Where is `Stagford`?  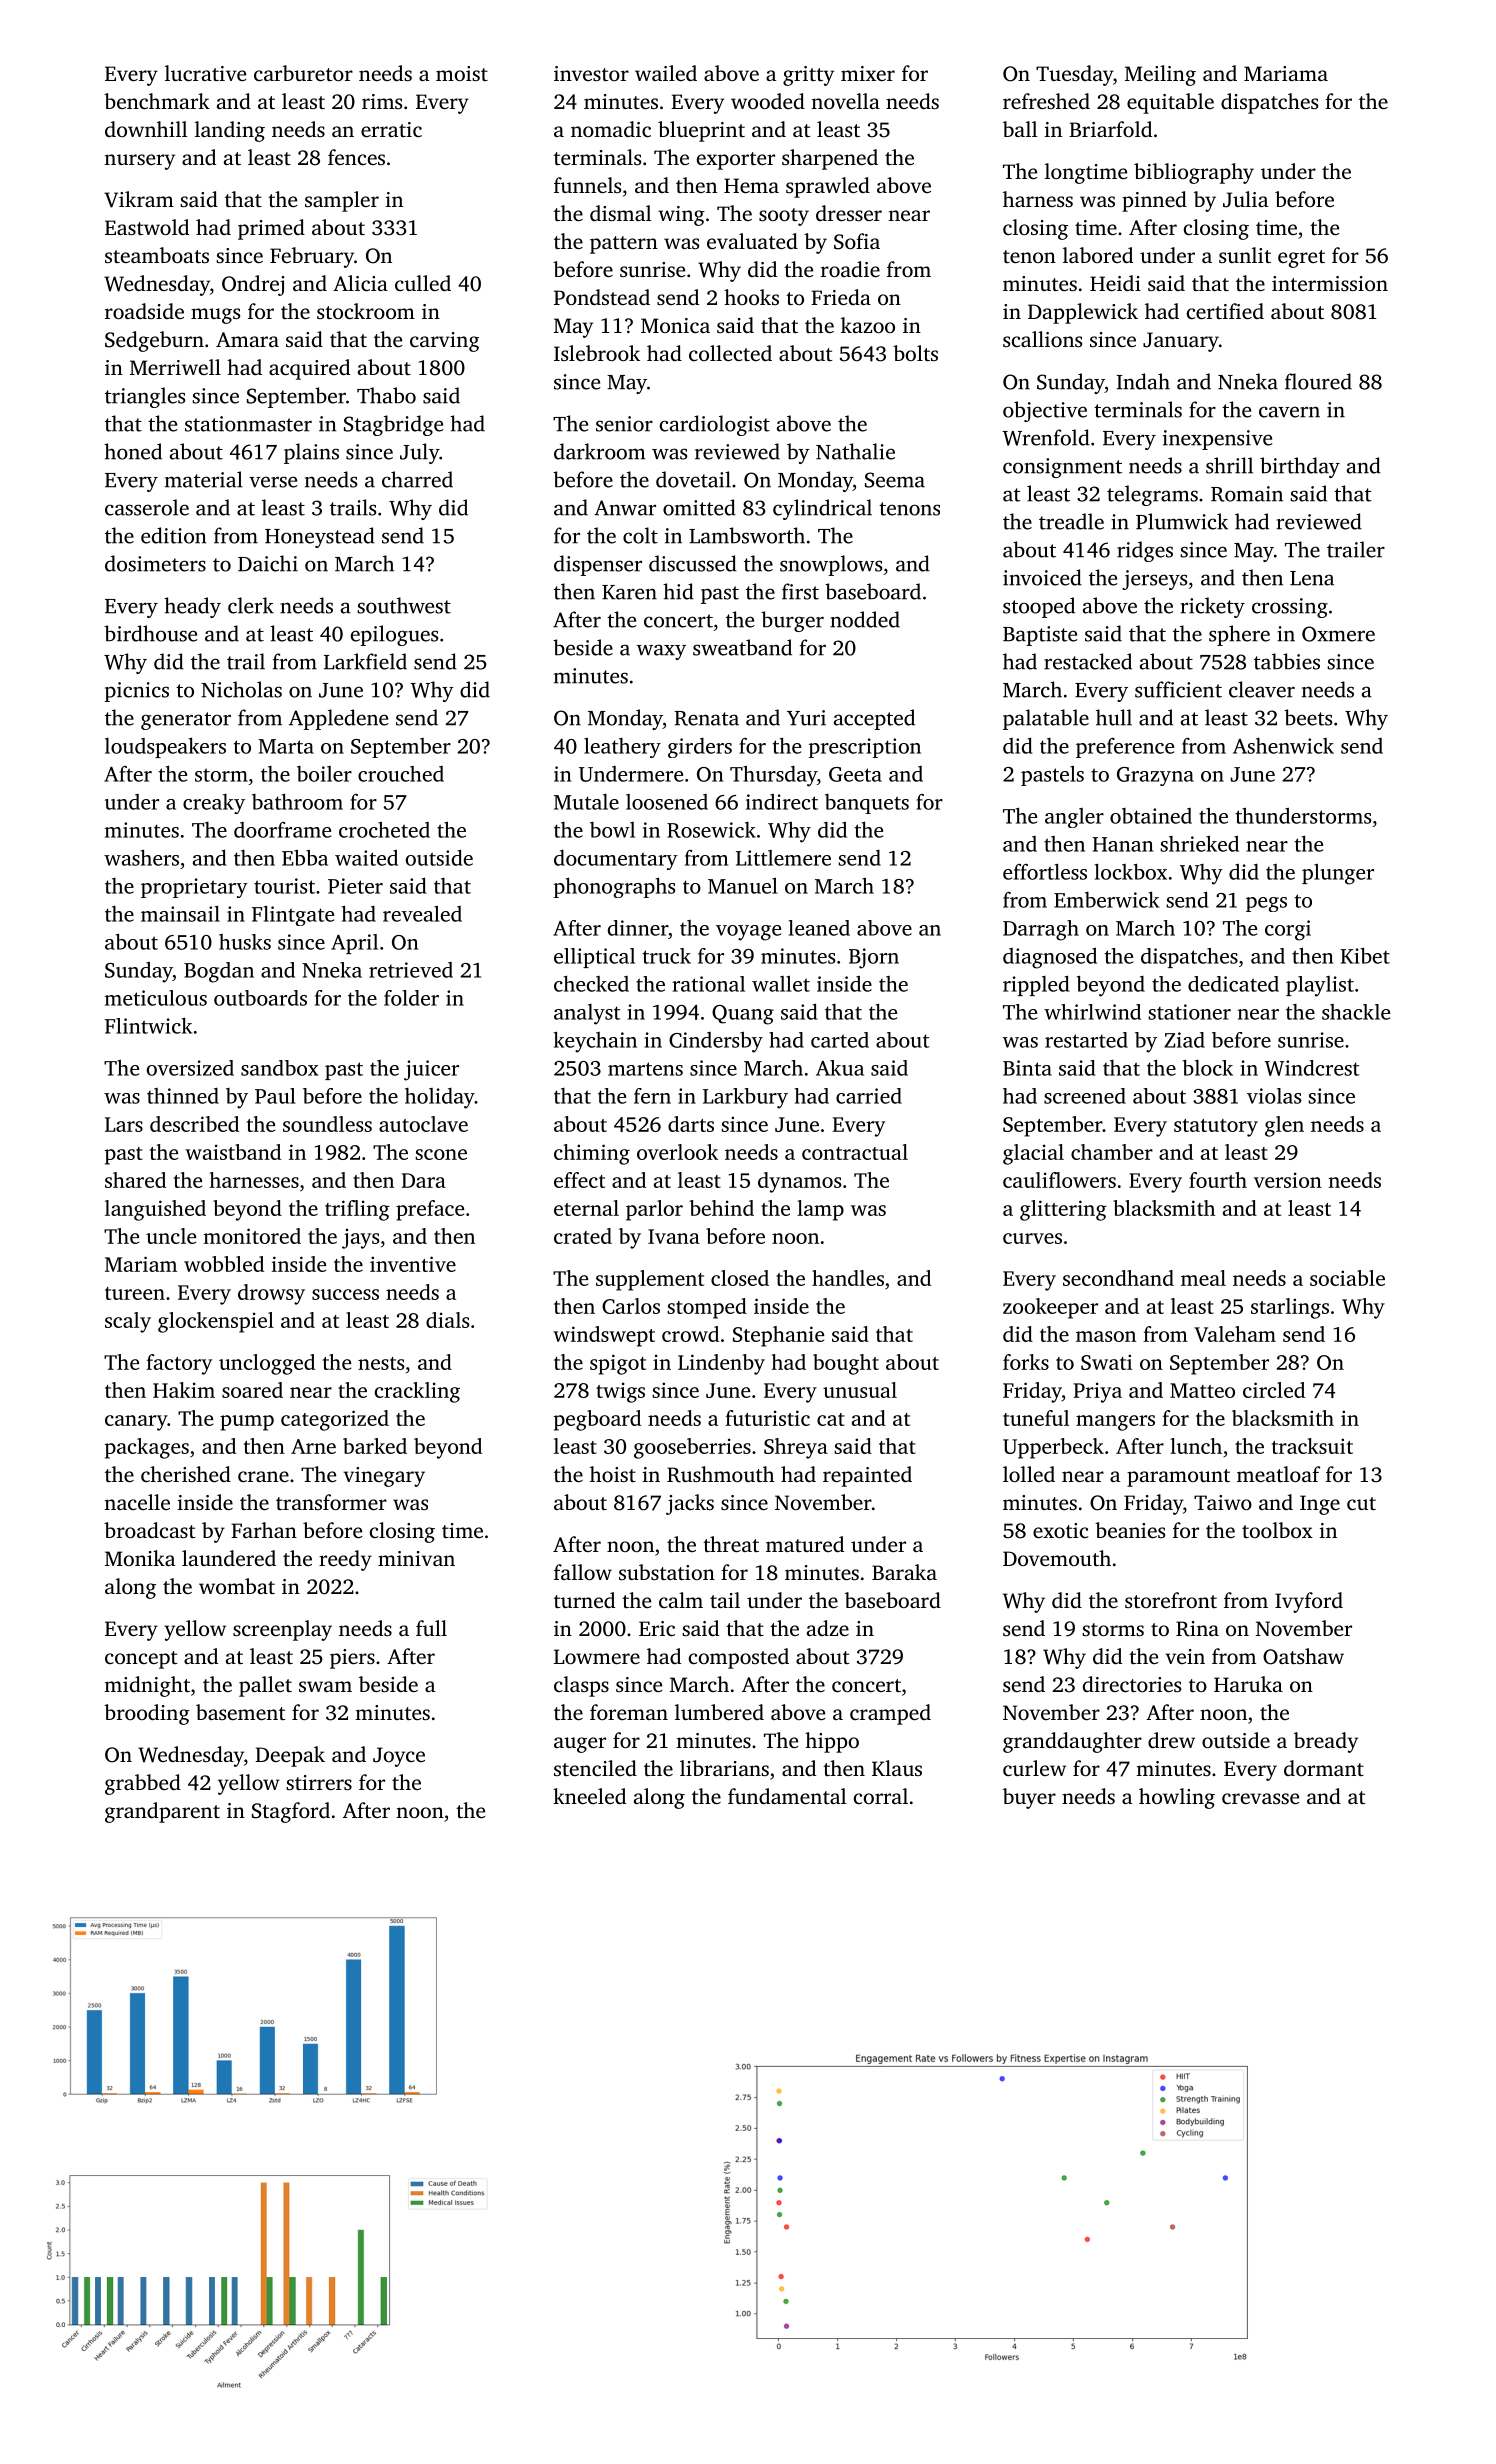
Stagford is located at coordinates (291, 1812).
